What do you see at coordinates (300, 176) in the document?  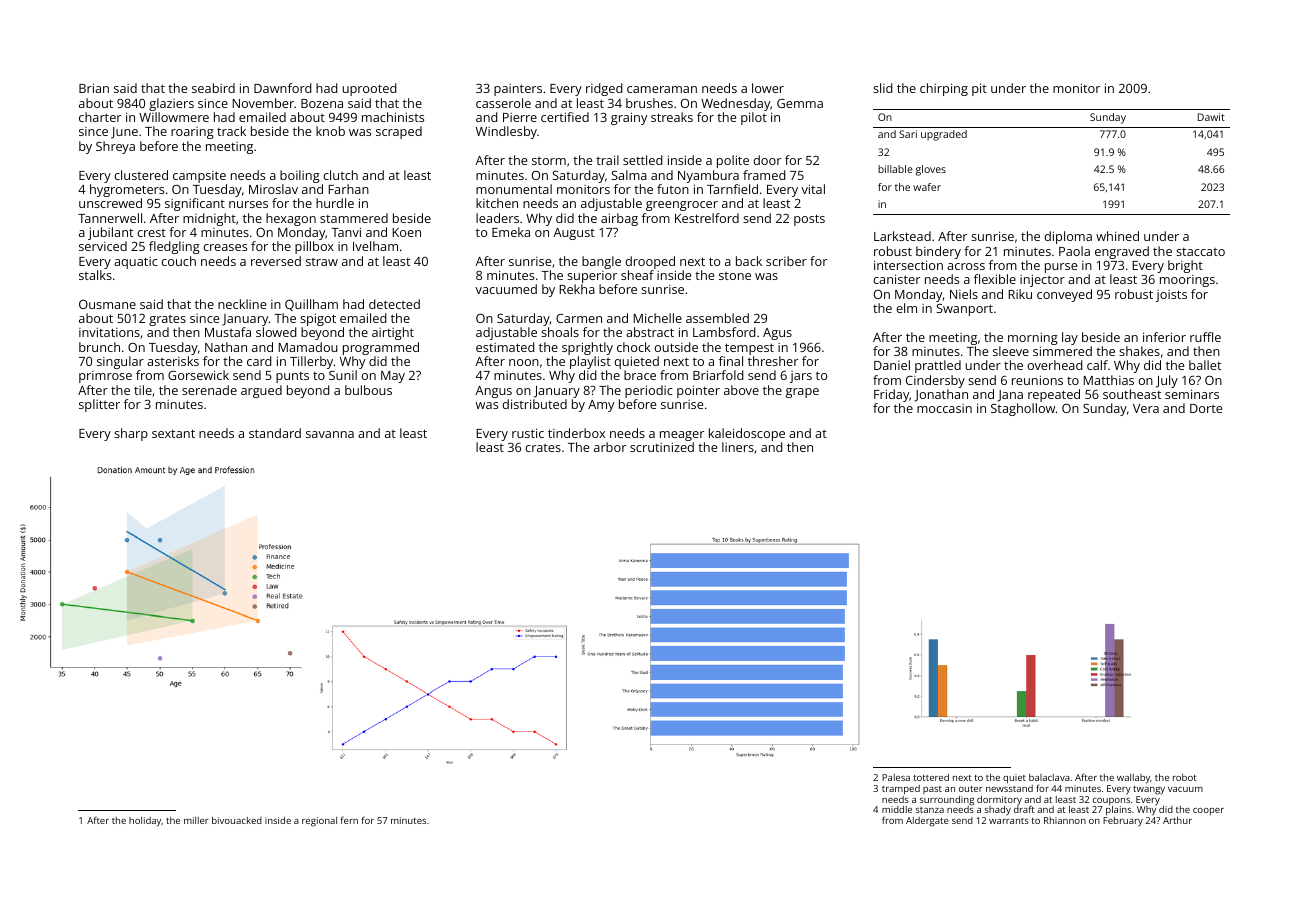 I see `boiling` at bounding box center [300, 176].
